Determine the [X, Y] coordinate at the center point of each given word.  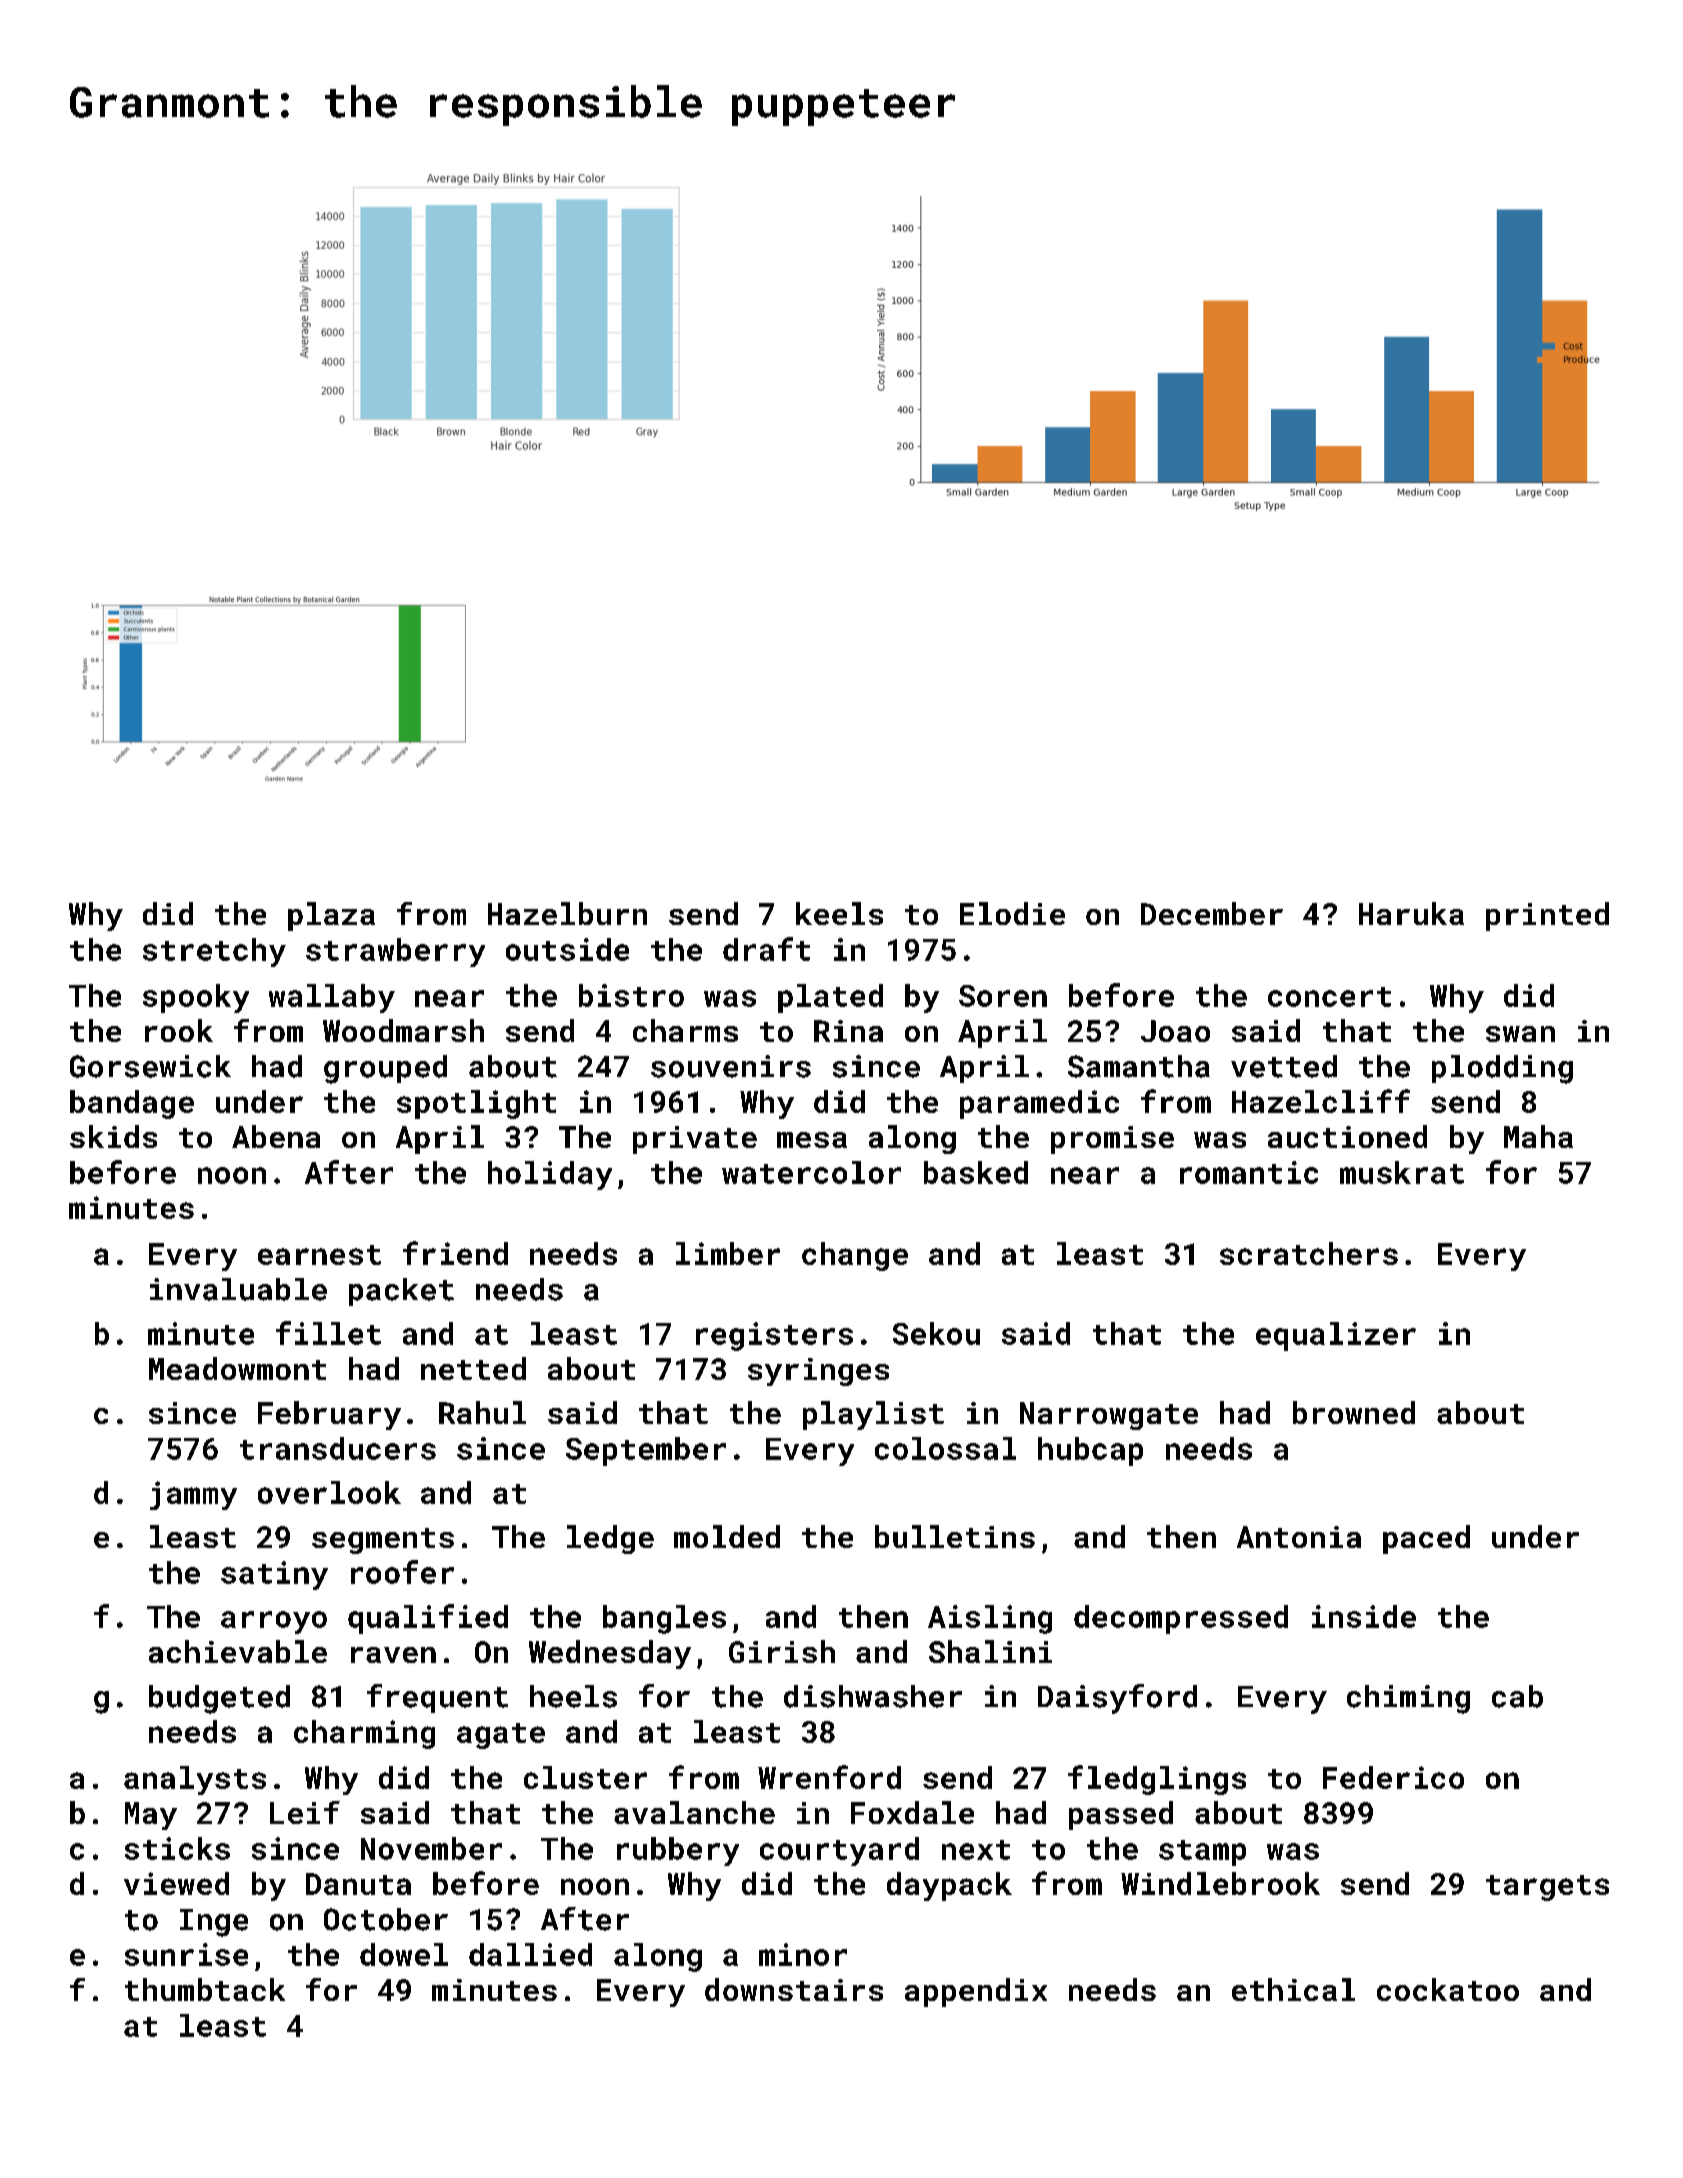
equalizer [1336, 1336]
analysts [195, 1780]
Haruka [1411, 913]
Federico [1393, 1777]
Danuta [358, 1884]
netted [473, 1368]
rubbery [678, 1851]
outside [567, 949]
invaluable [238, 1289]
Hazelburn [567, 913]
